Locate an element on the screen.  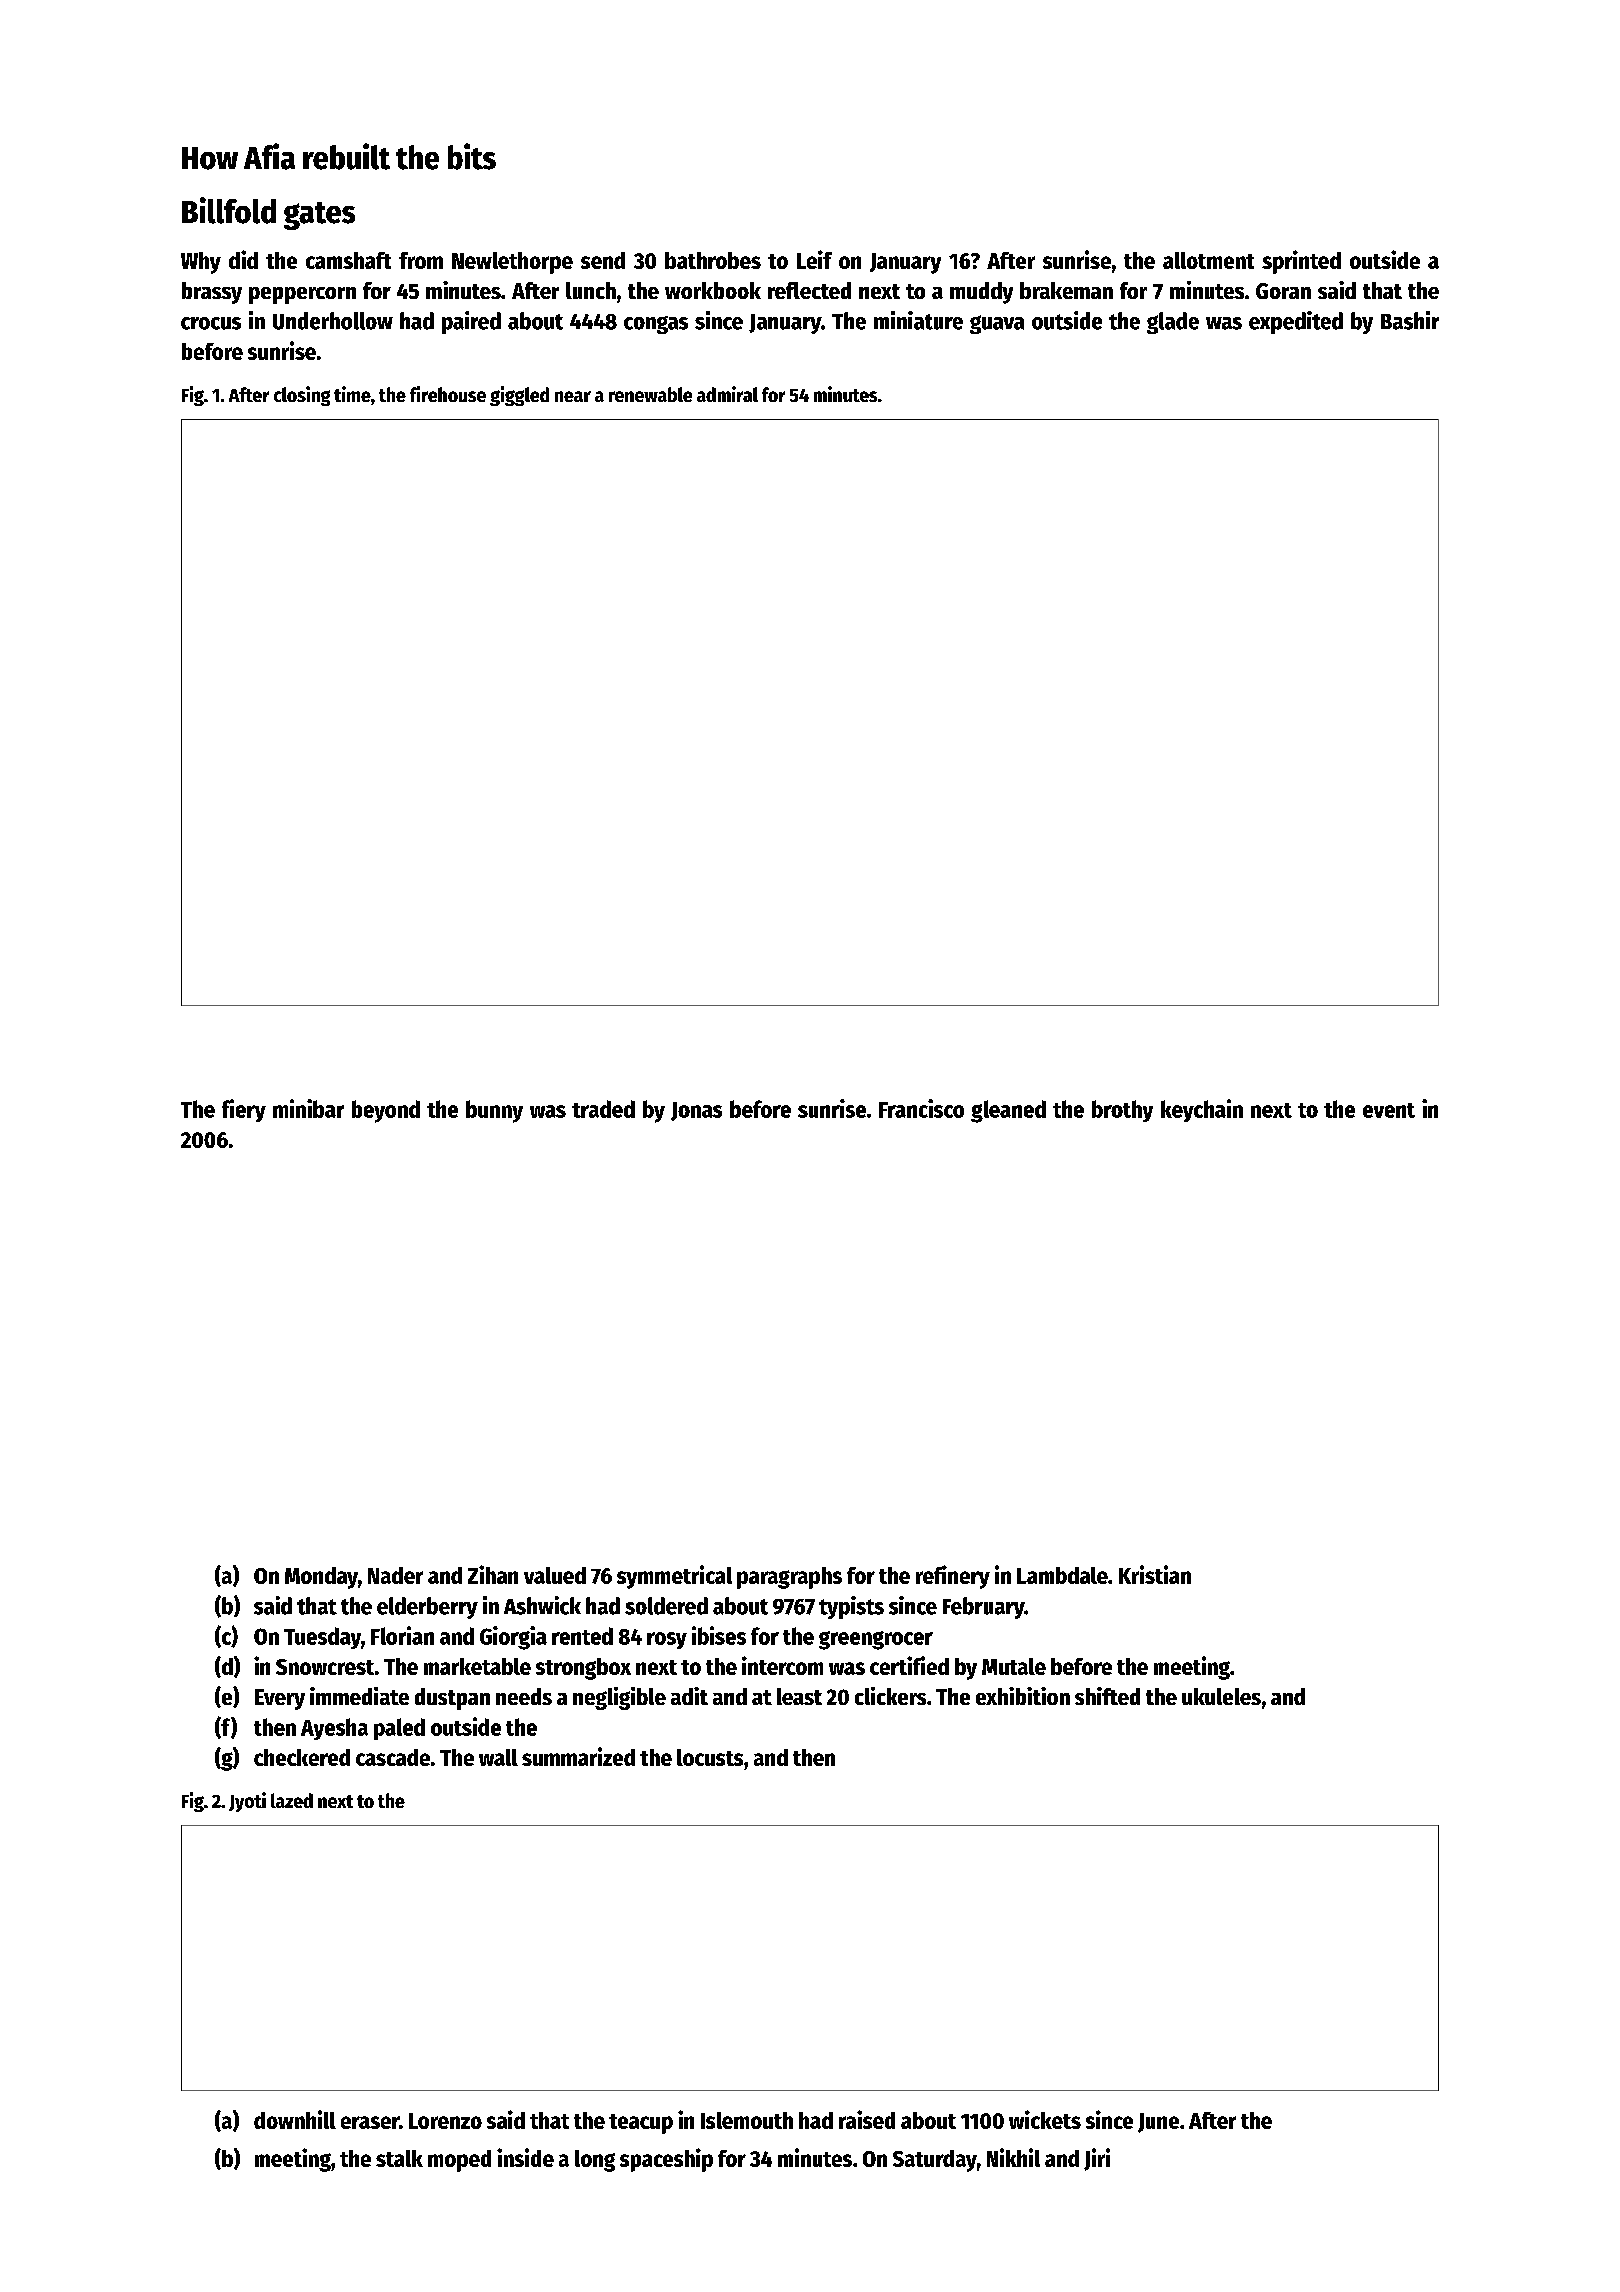
Jonas is located at coordinates (696, 1111).
